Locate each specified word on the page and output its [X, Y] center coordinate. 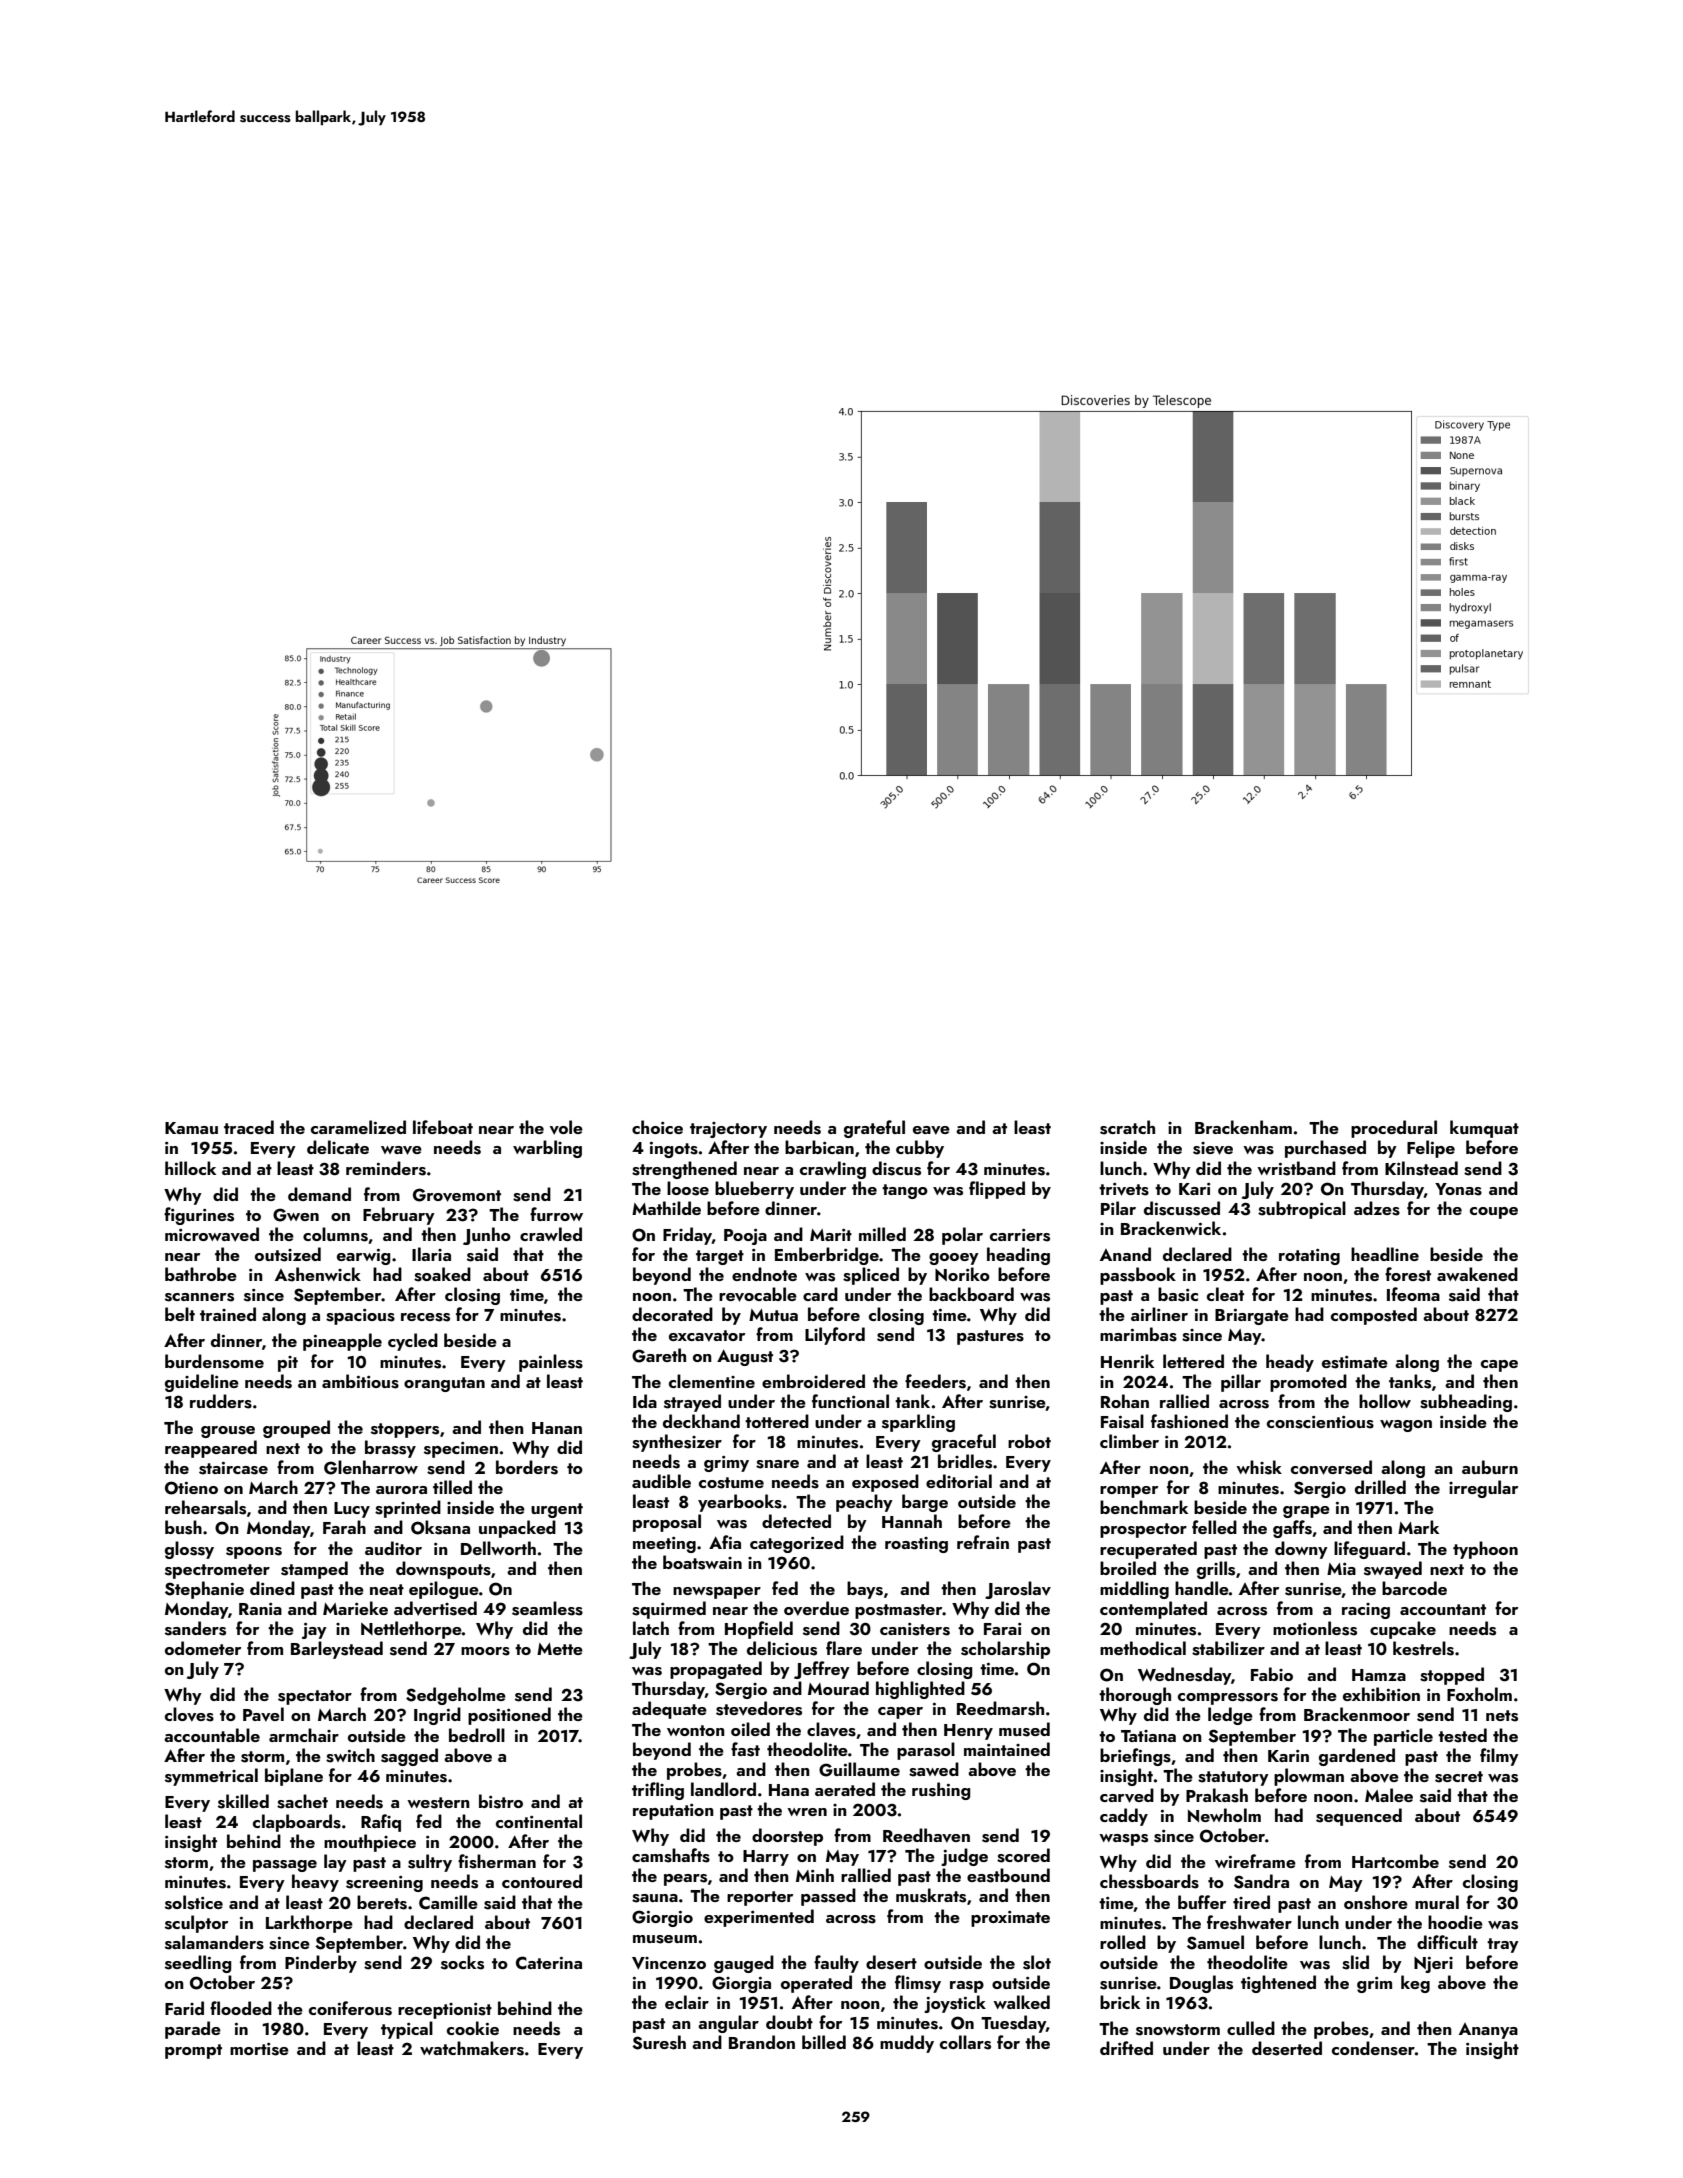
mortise [259, 2049]
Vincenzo [669, 1963]
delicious [782, 1648]
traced [249, 1127]
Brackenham [1243, 1127]
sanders [195, 1628]
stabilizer [1228, 1648]
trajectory [728, 1130]
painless [551, 1363]
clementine [712, 1381]
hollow [1385, 1401]
